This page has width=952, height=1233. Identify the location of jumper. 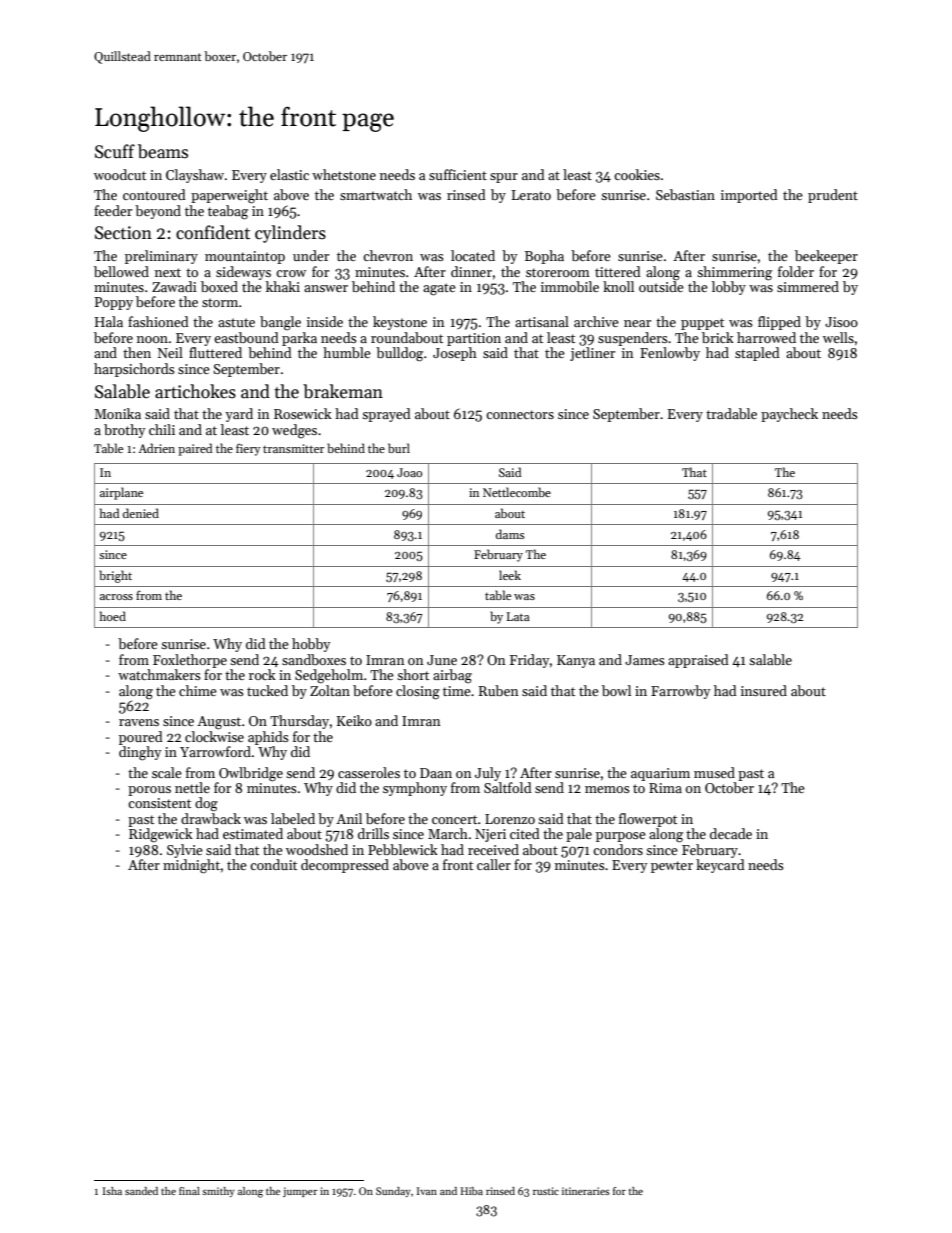
(300, 1192).
